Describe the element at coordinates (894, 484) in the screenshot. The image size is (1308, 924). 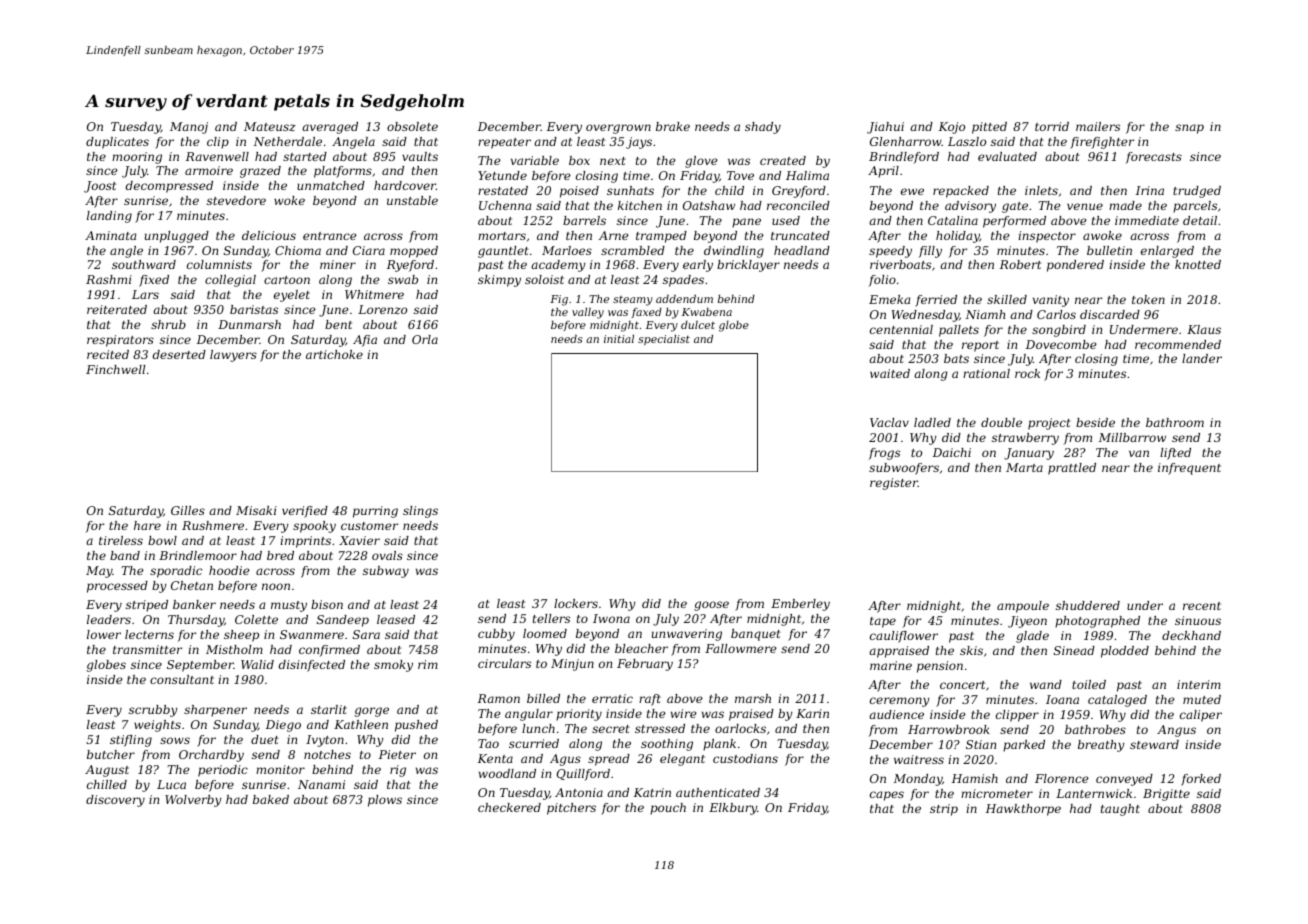
I see `register` at that location.
